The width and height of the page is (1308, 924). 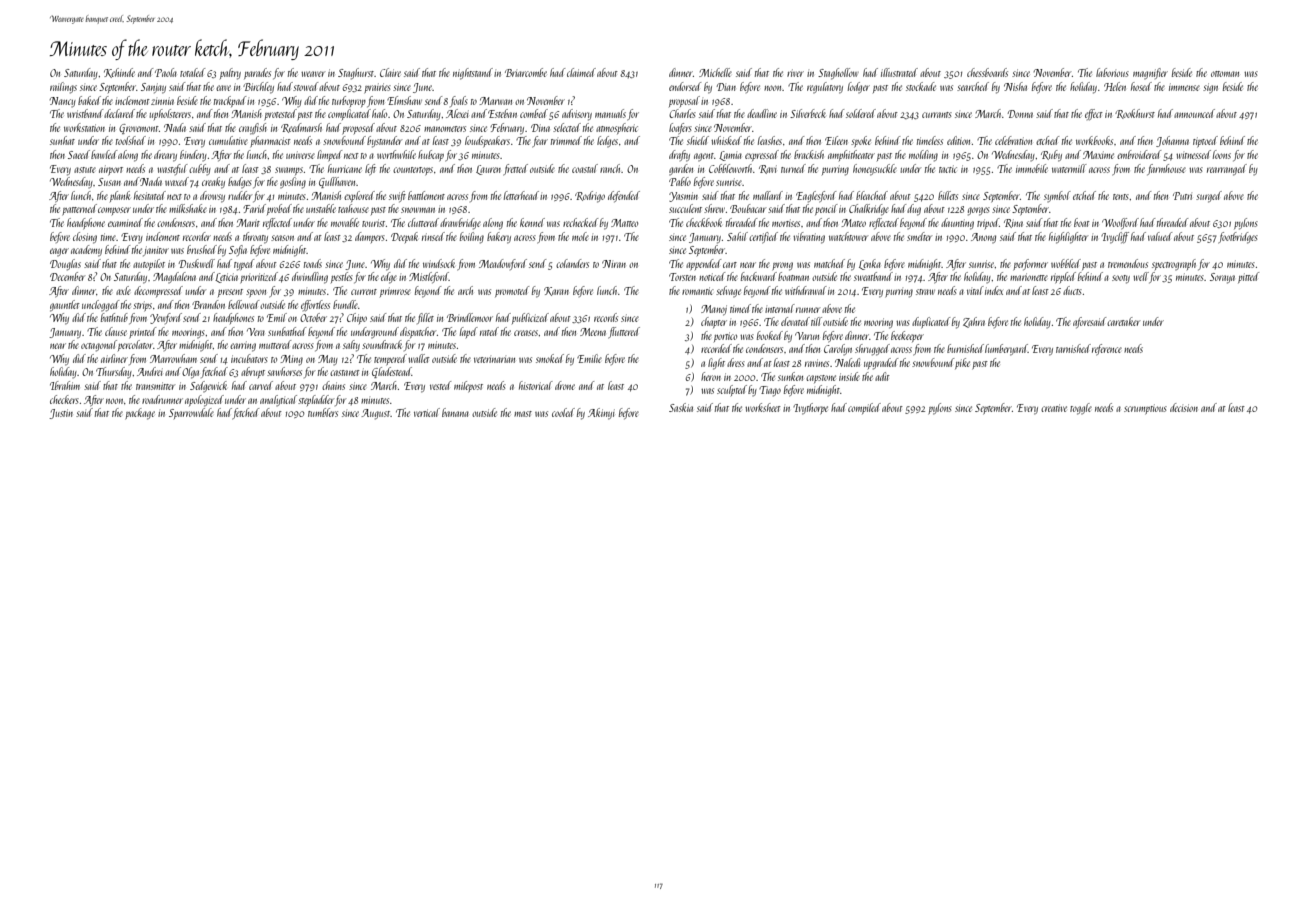 I want to click on Johanna, so click(x=1172, y=141).
